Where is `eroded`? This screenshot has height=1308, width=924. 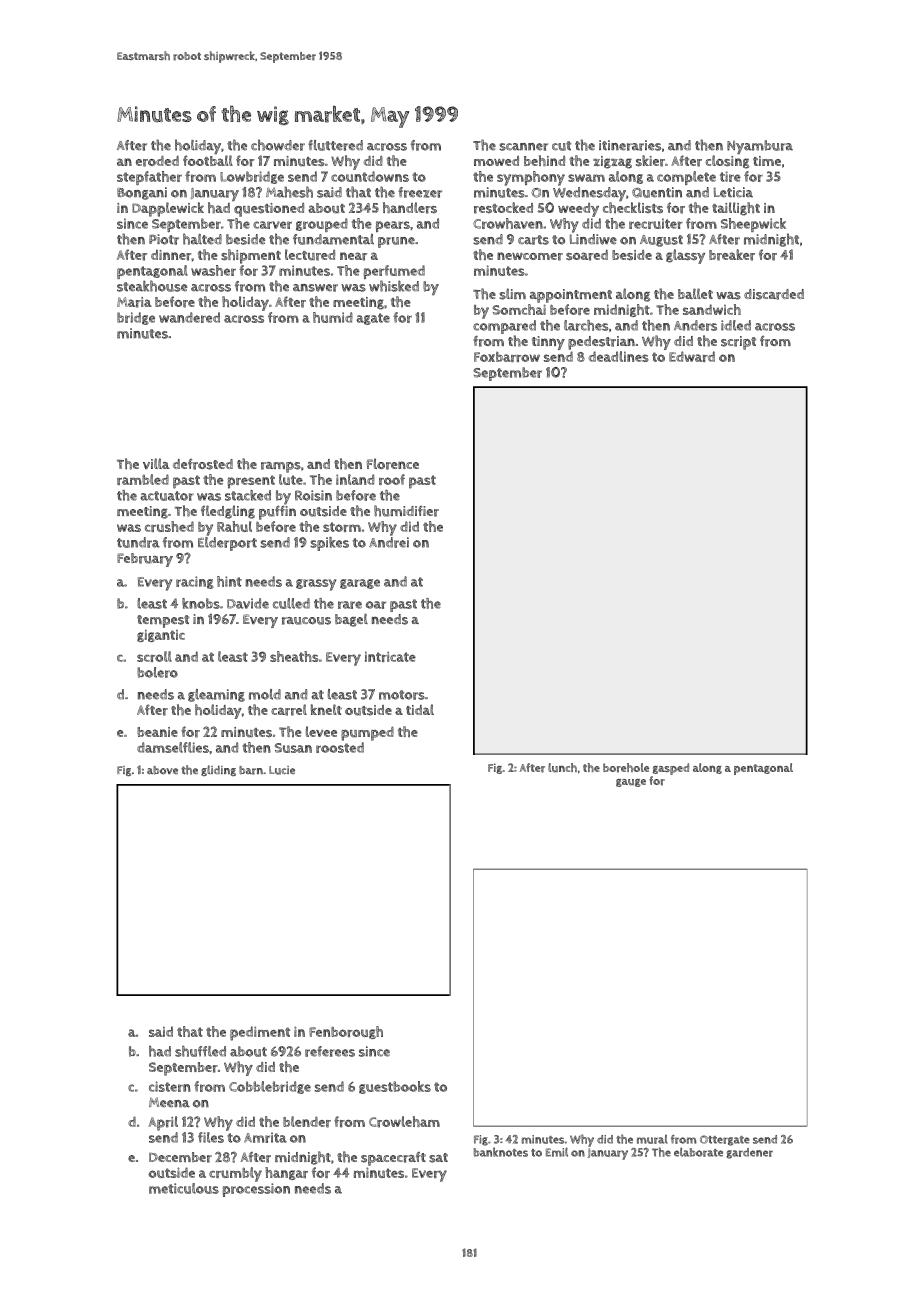 eroded is located at coordinates (157, 161).
